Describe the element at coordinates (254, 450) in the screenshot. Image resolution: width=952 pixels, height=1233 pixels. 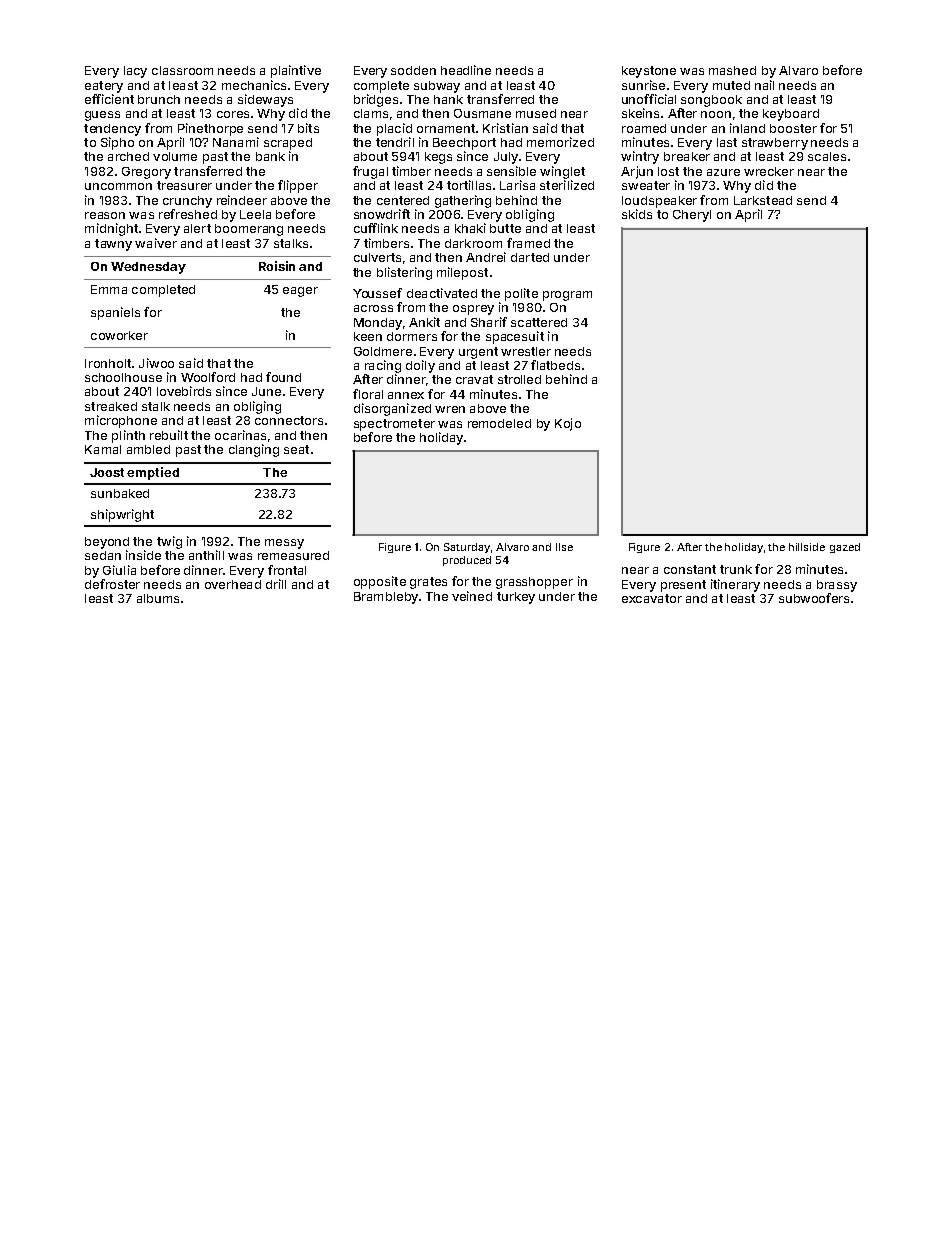
I see `clanging` at that location.
